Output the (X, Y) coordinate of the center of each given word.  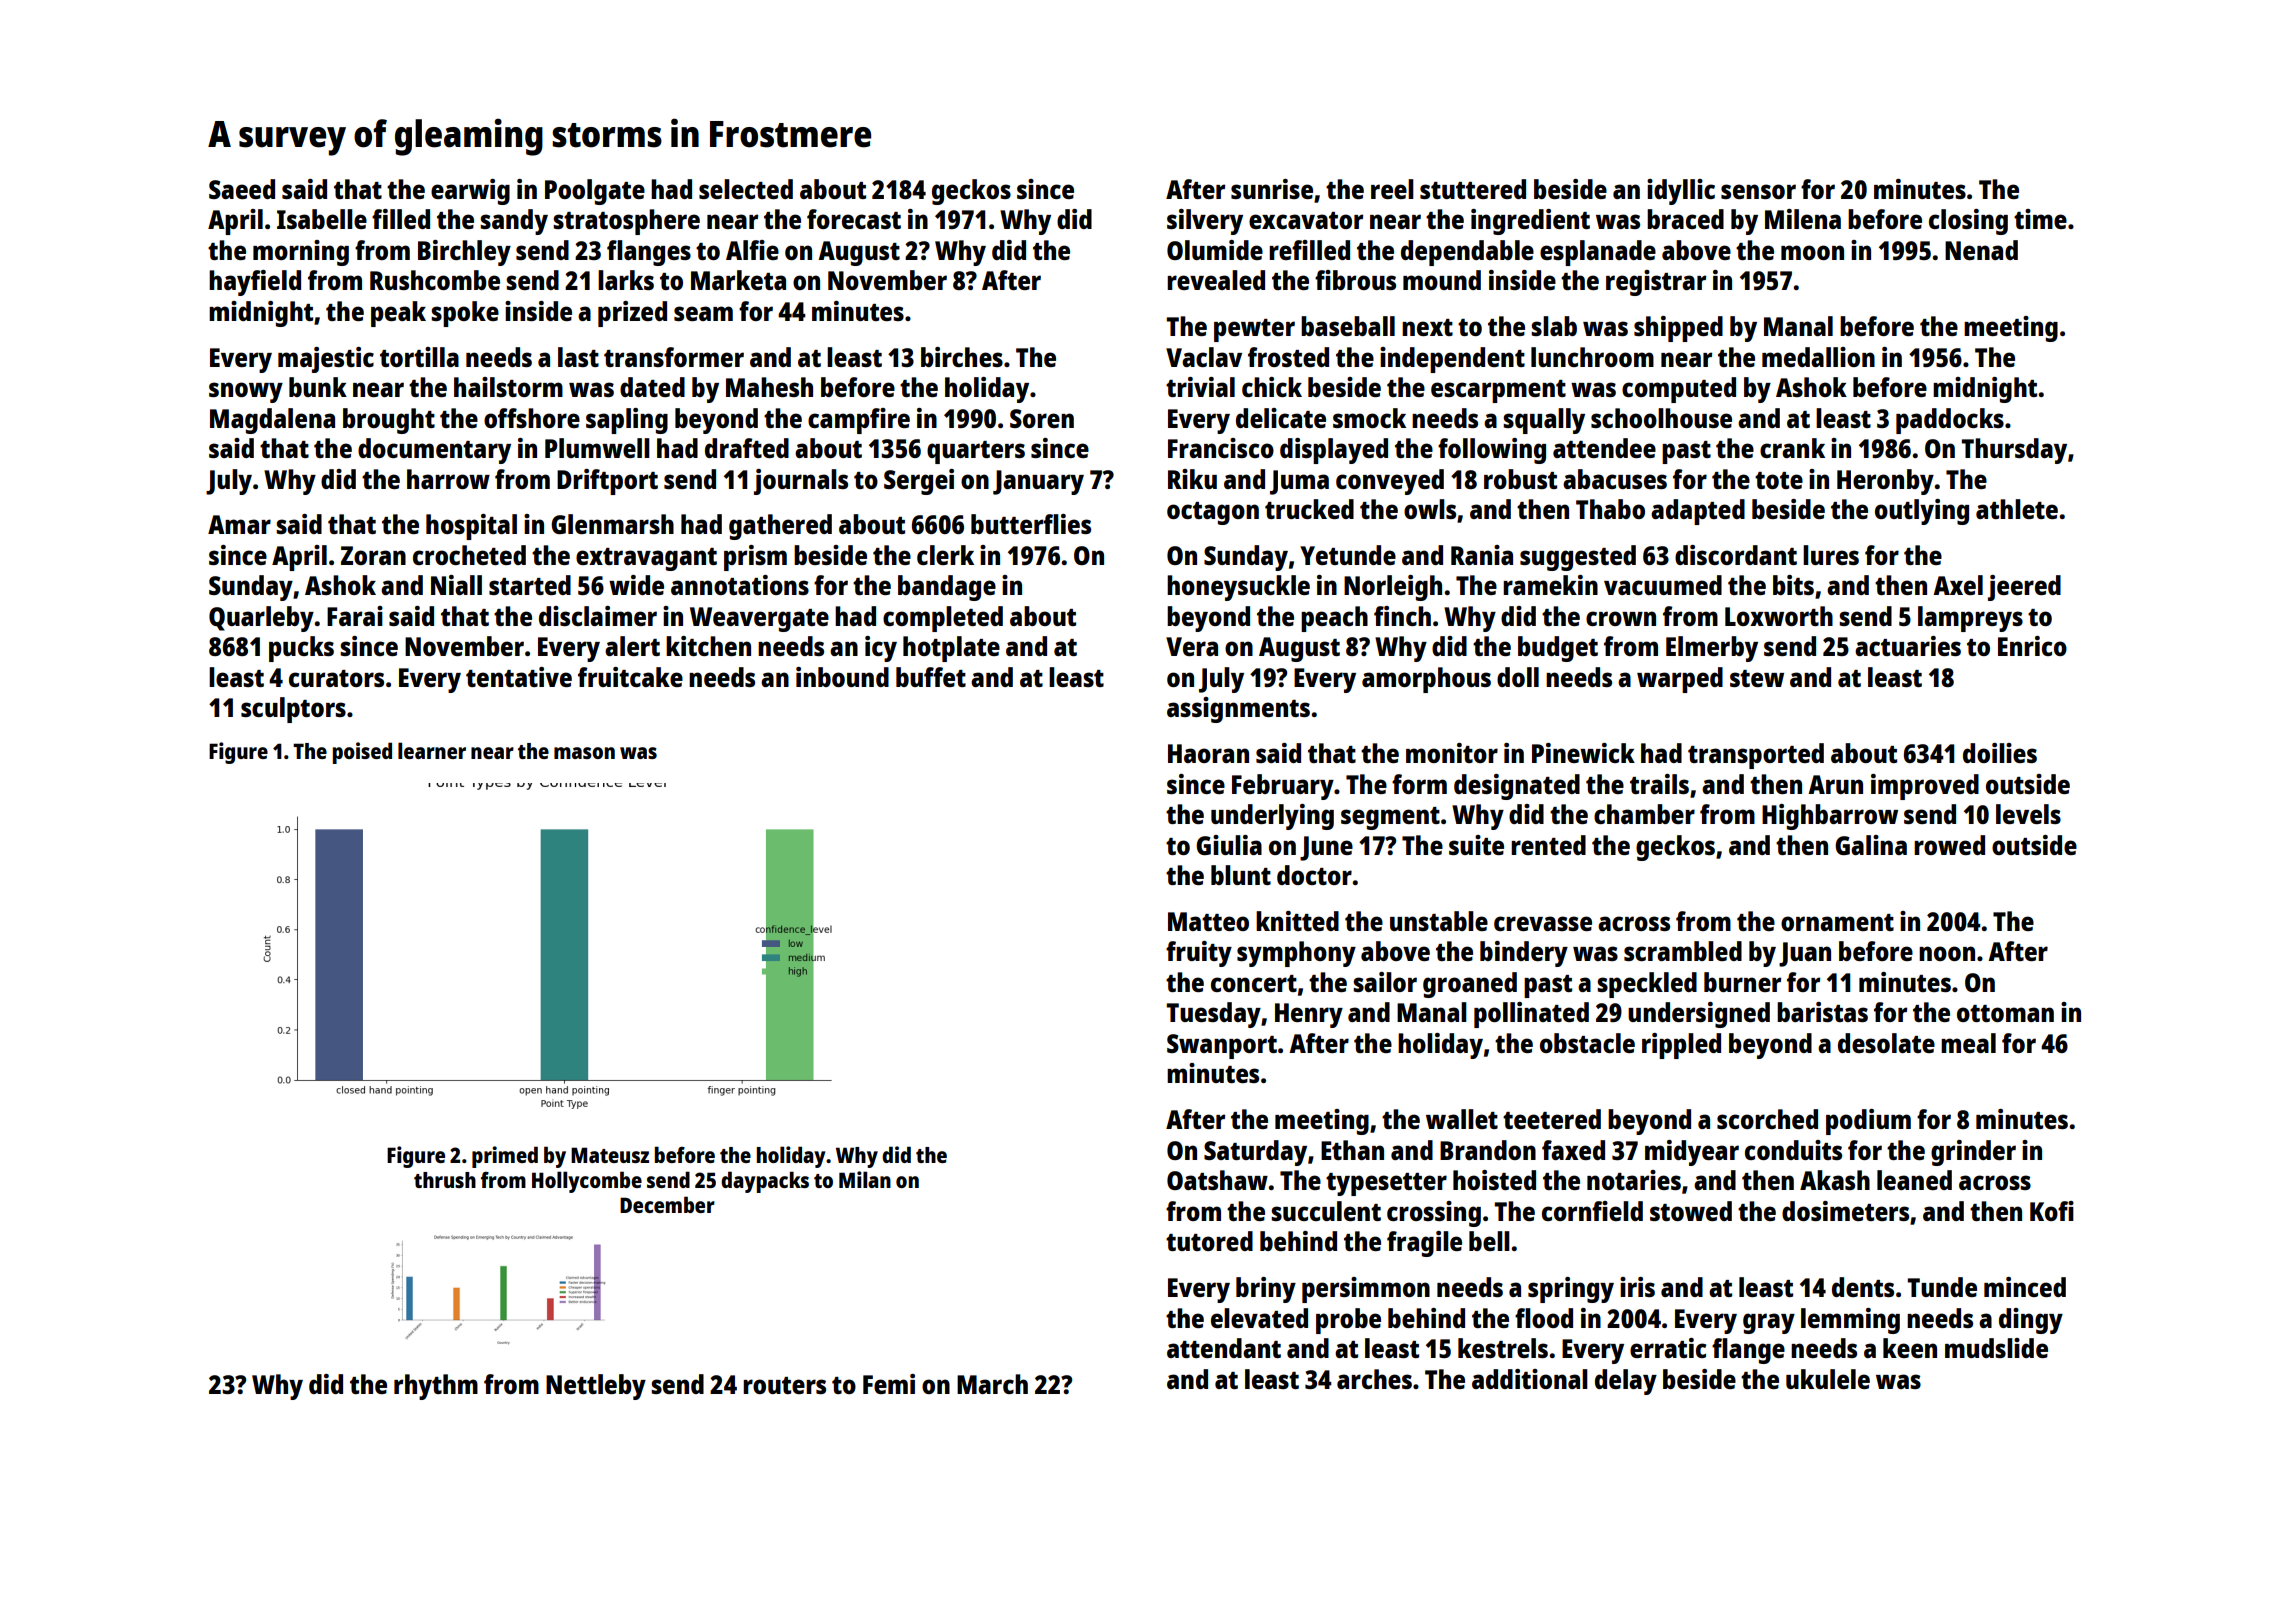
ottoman (2005, 1013)
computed (1679, 390)
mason (584, 753)
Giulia (1229, 845)
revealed (1216, 280)
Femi (889, 1384)
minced (2025, 1287)
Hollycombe (587, 1182)
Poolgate (595, 192)
